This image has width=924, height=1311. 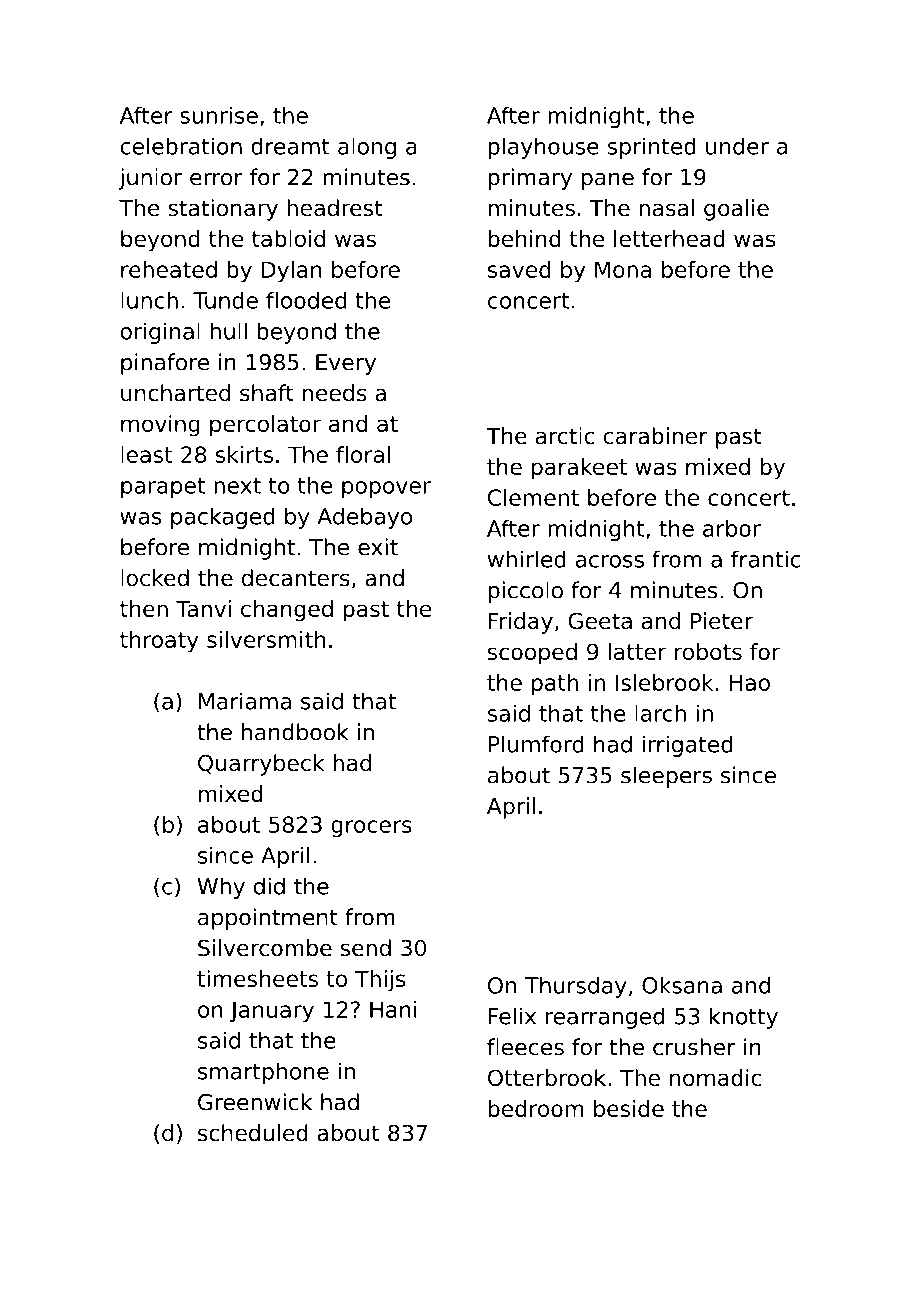 I want to click on Oksana, so click(x=682, y=985).
